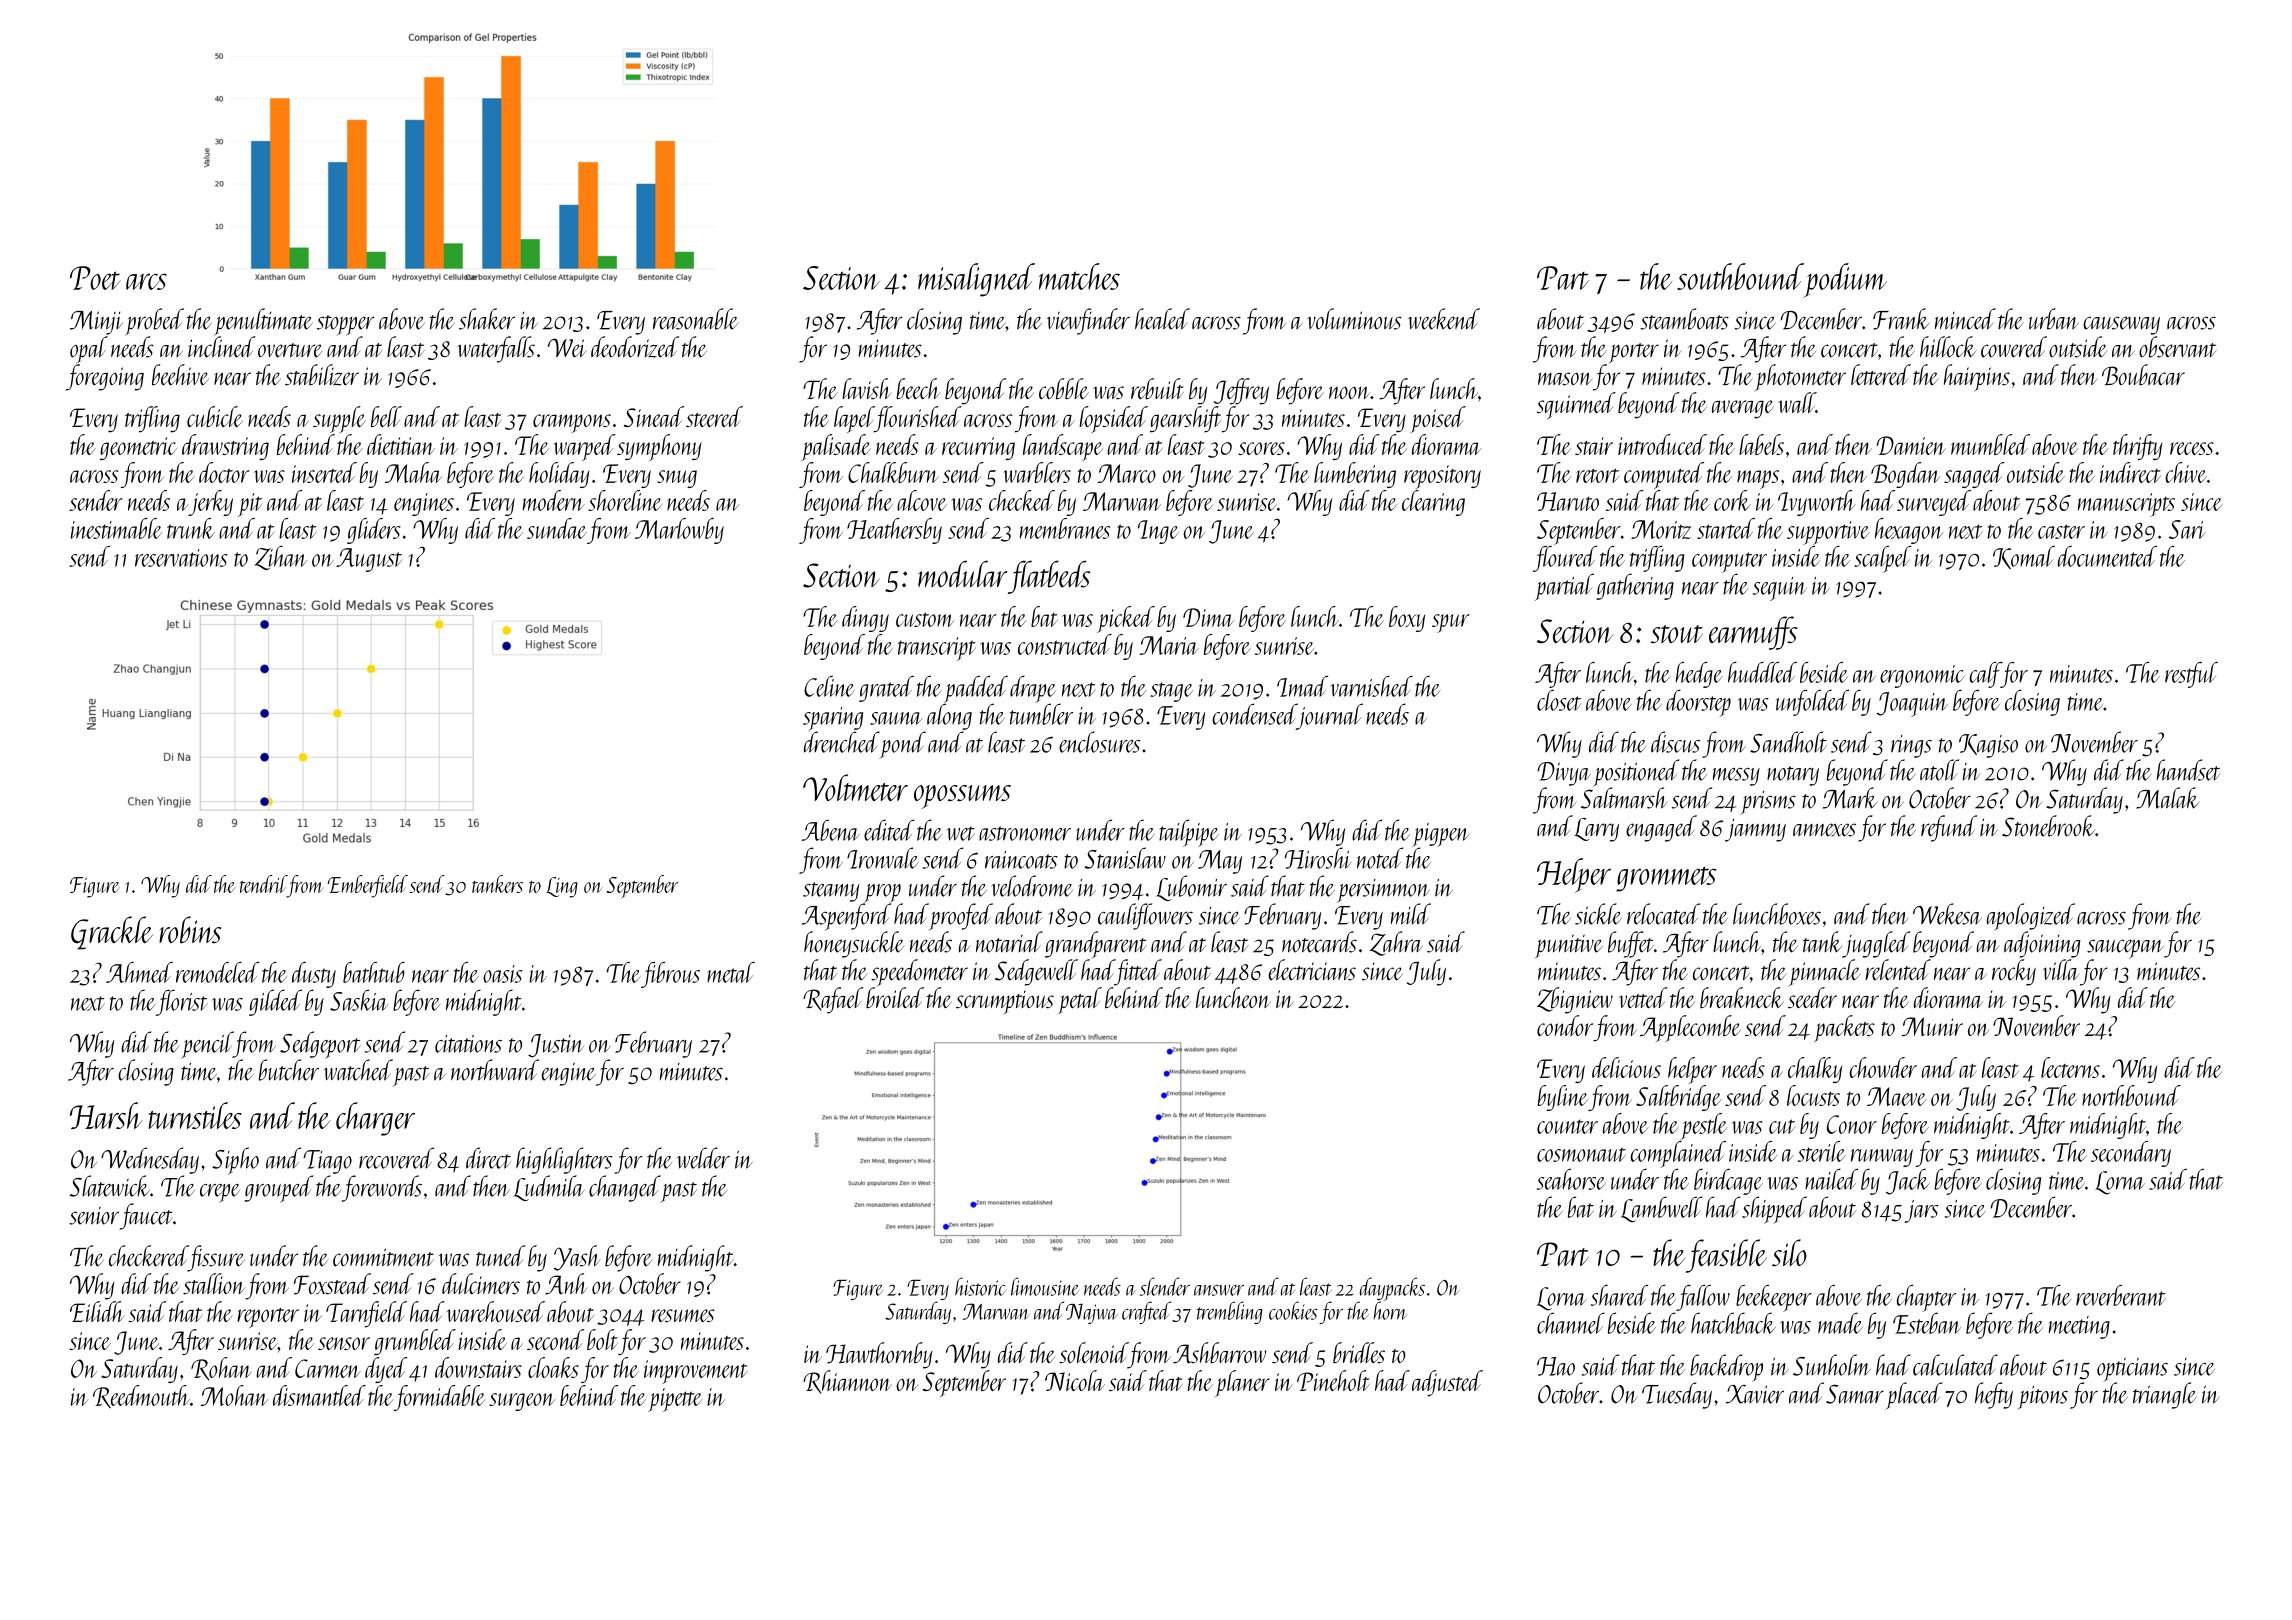 The width and height of the screenshot is (2292, 1620). Describe the element at coordinates (1125, 858) in the screenshot. I see `Stanislaw` at that location.
